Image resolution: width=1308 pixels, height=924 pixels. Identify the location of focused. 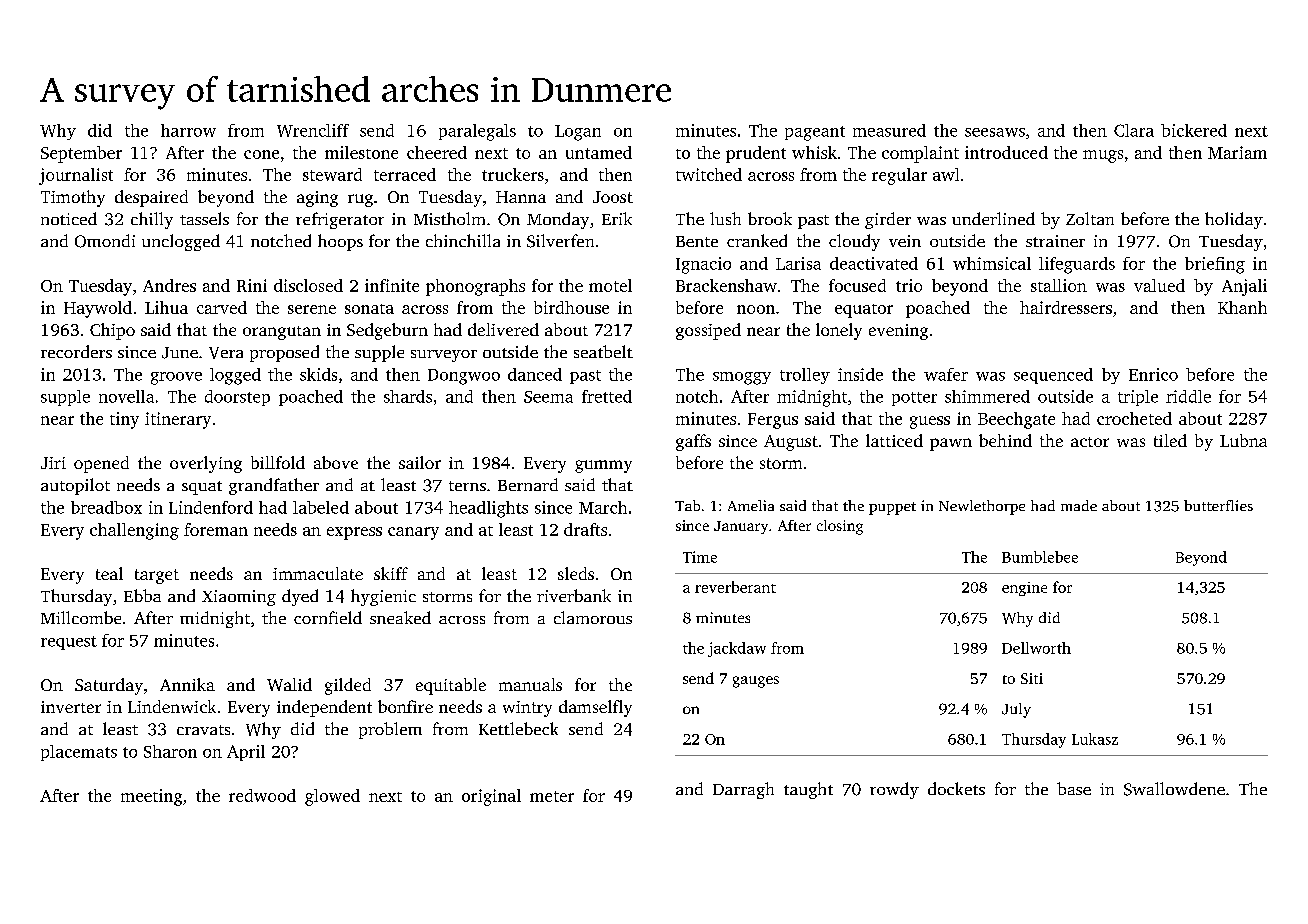
(857, 285).
